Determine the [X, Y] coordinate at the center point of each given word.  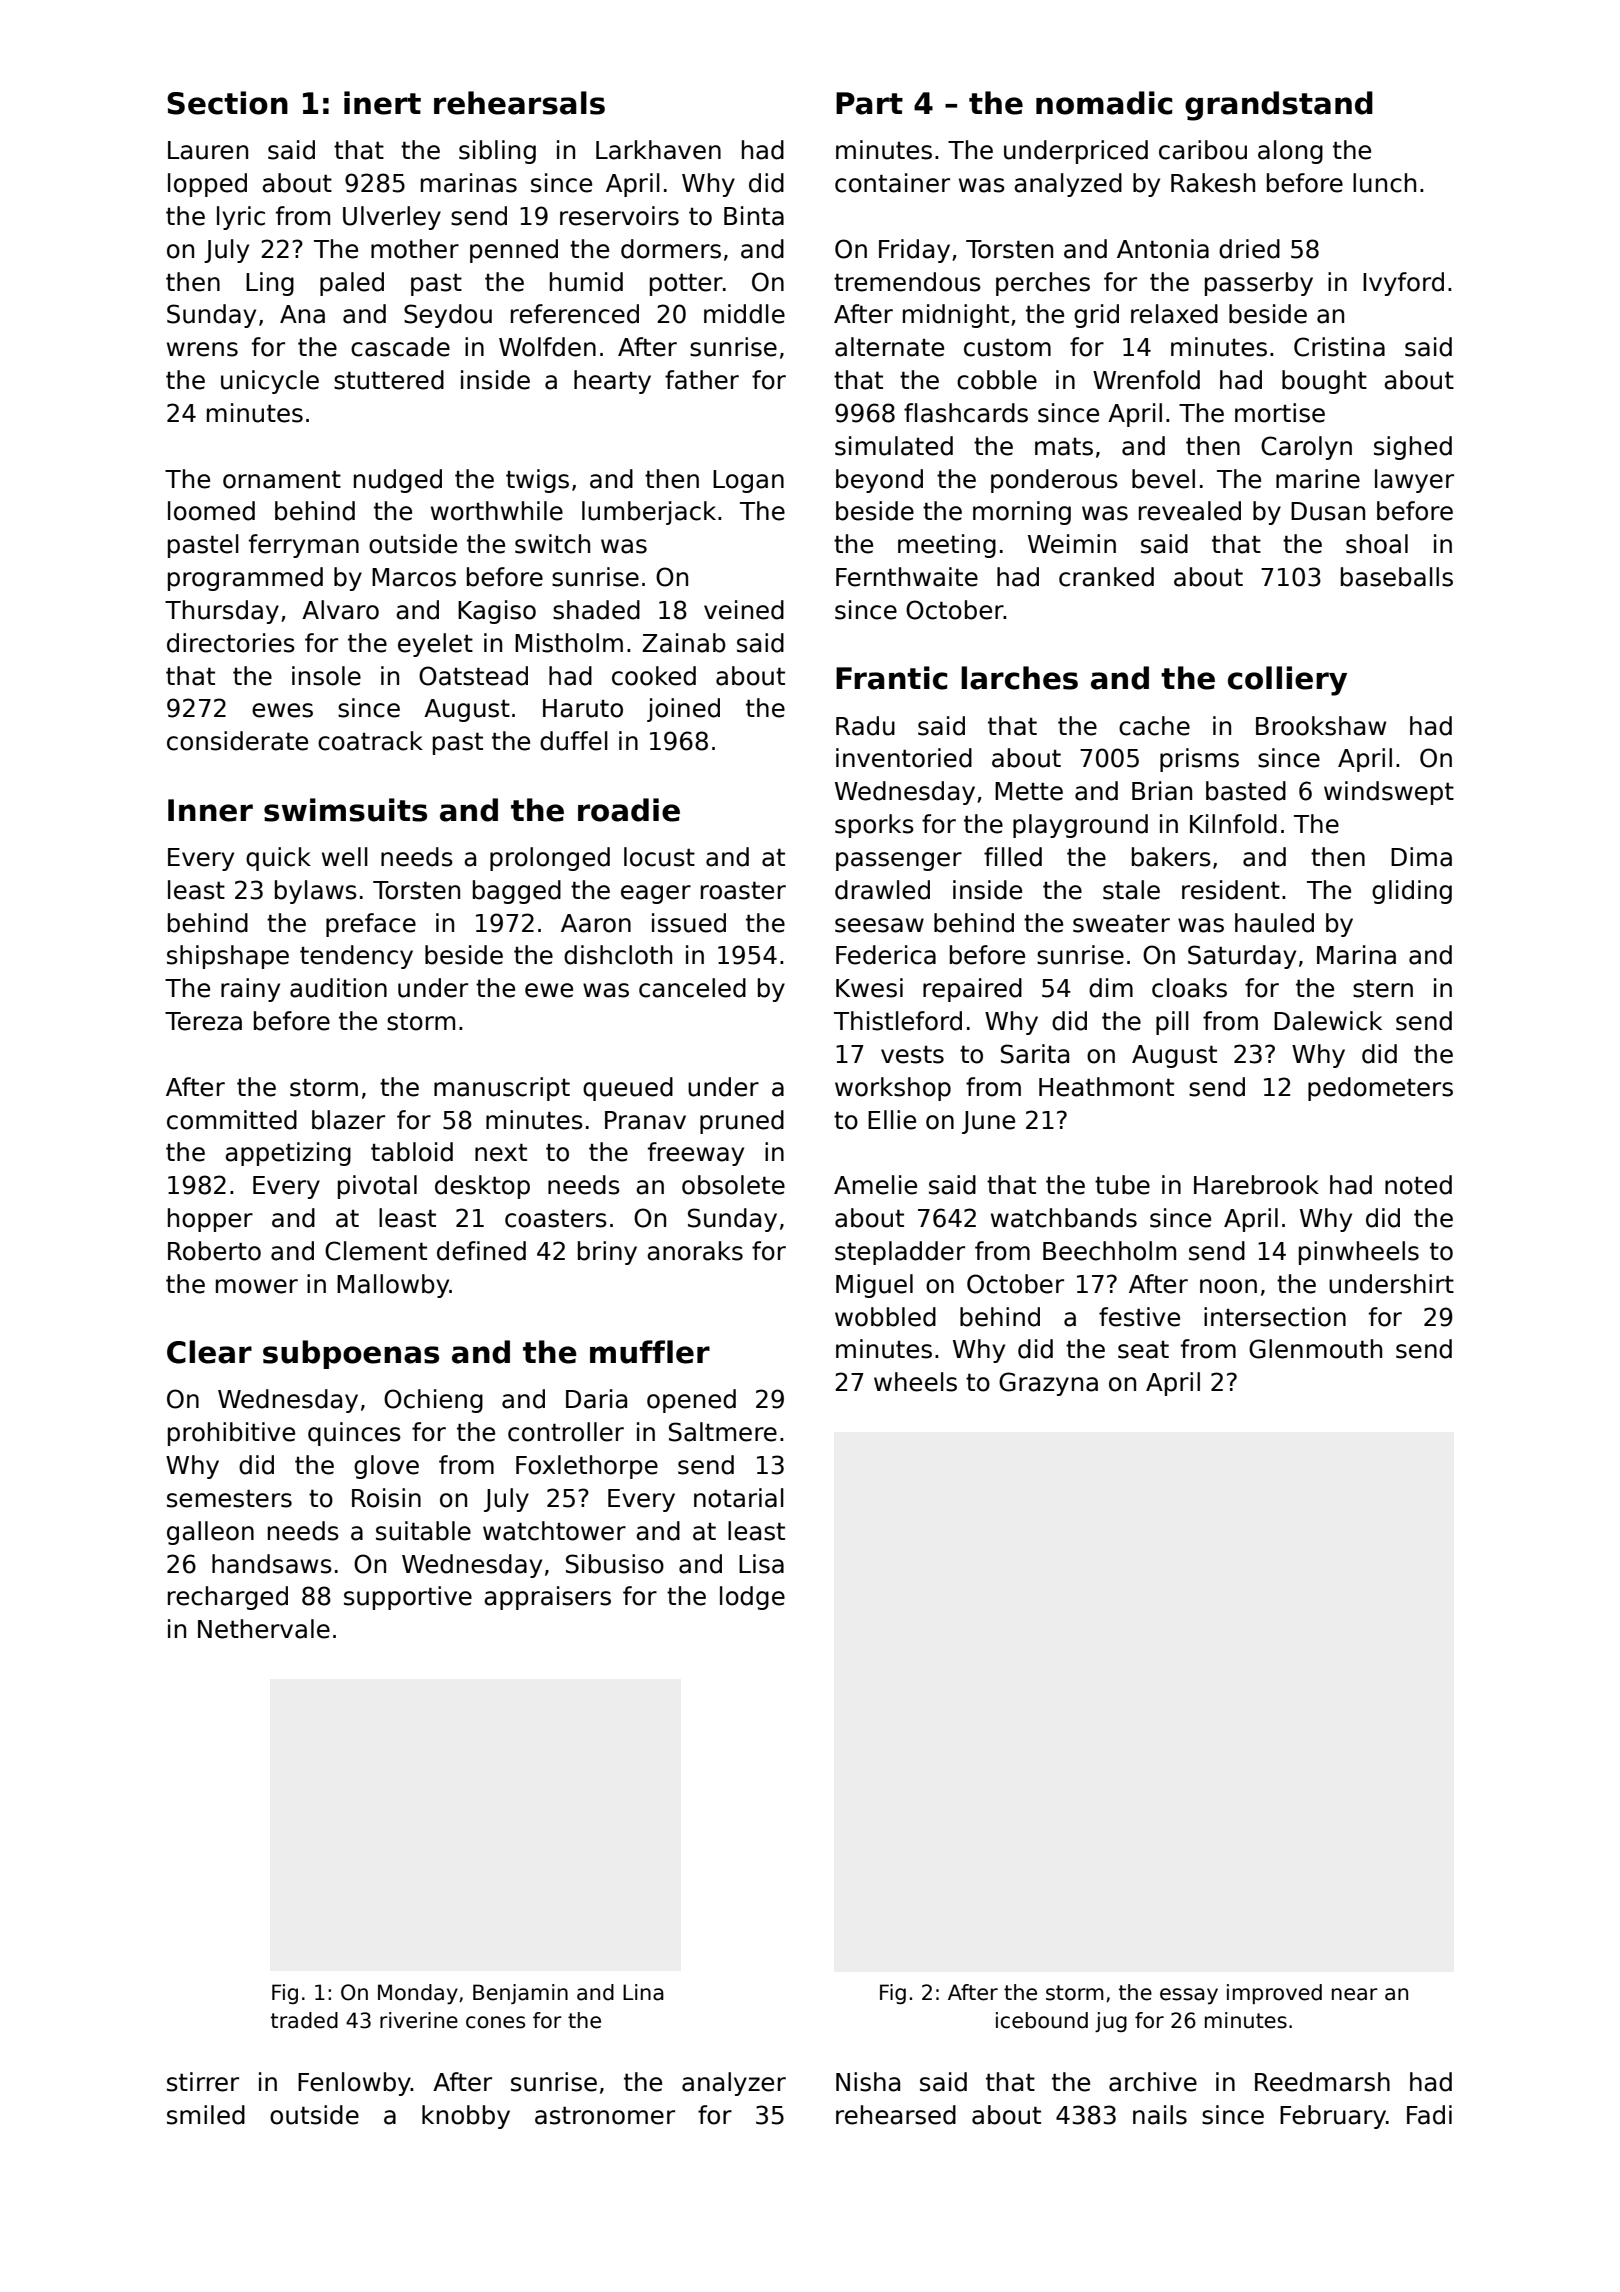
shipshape [228, 957]
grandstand [1279, 106]
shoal [1377, 544]
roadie [629, 810]
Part [869, 103]
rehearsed [896, 2115]
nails [1160, 2115]
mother [415, 249]
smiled [206, 2115]
